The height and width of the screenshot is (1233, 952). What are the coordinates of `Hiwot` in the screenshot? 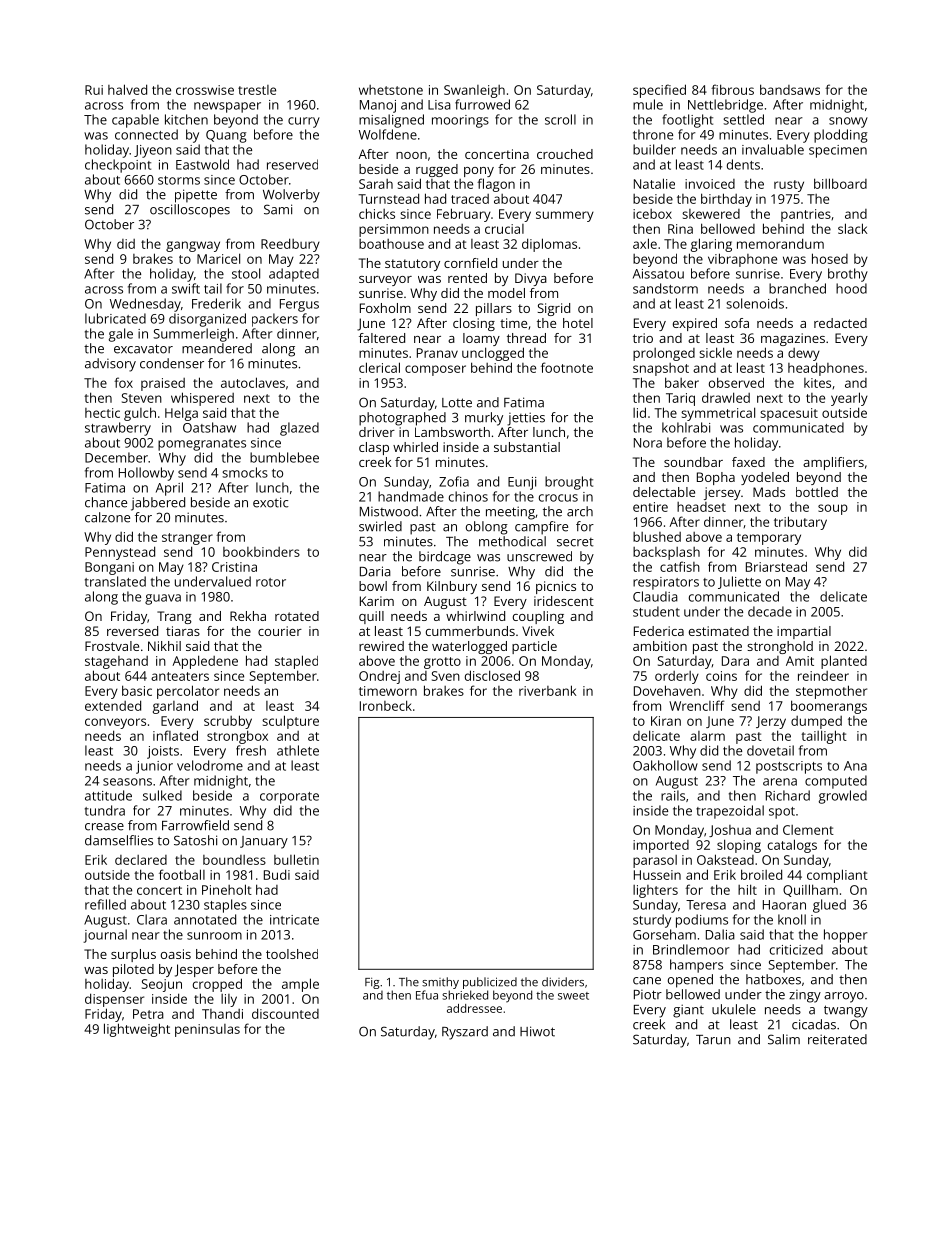 It's located at (537, 1031).
